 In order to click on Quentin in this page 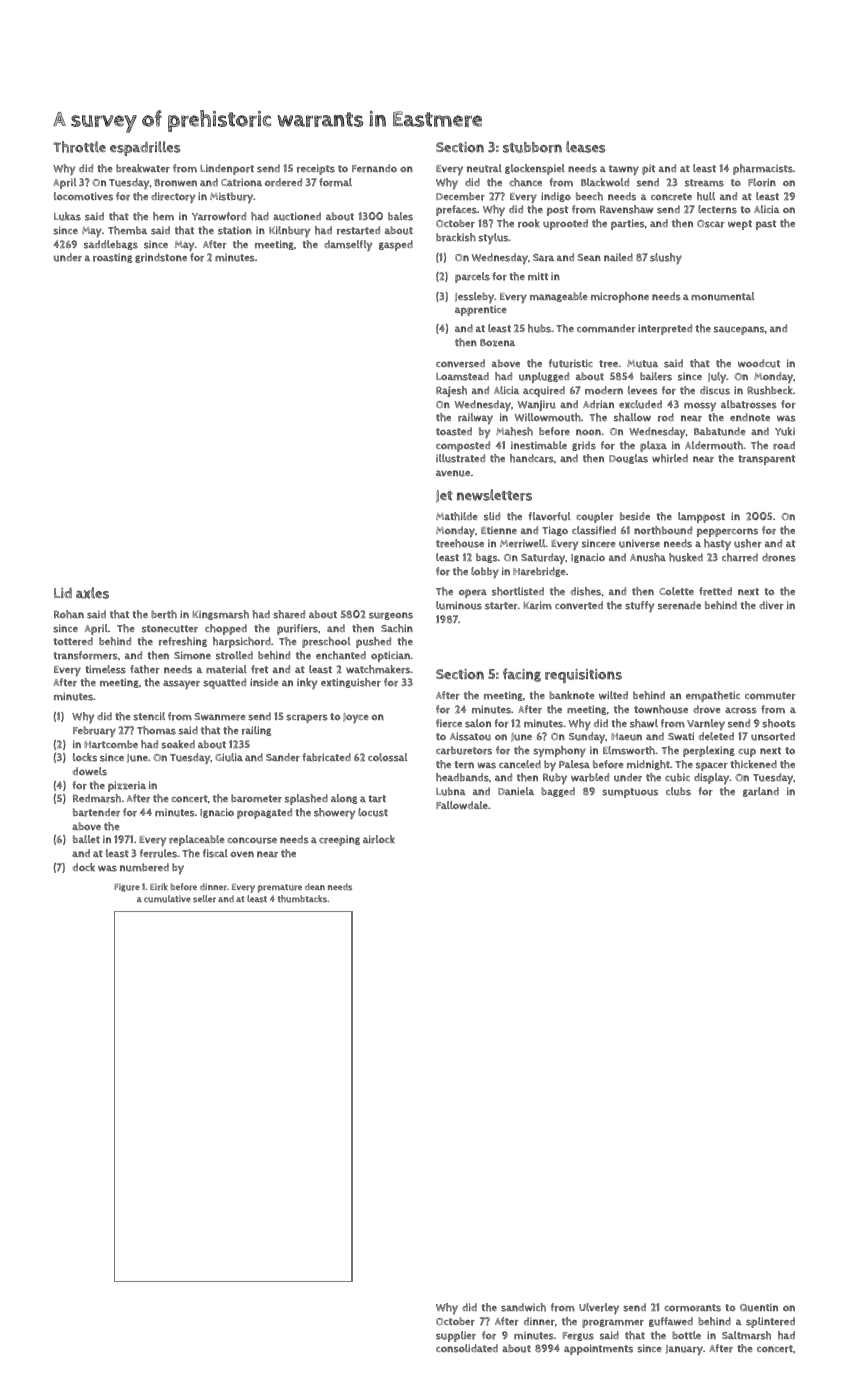, I will do `click(759, 1307)`.
